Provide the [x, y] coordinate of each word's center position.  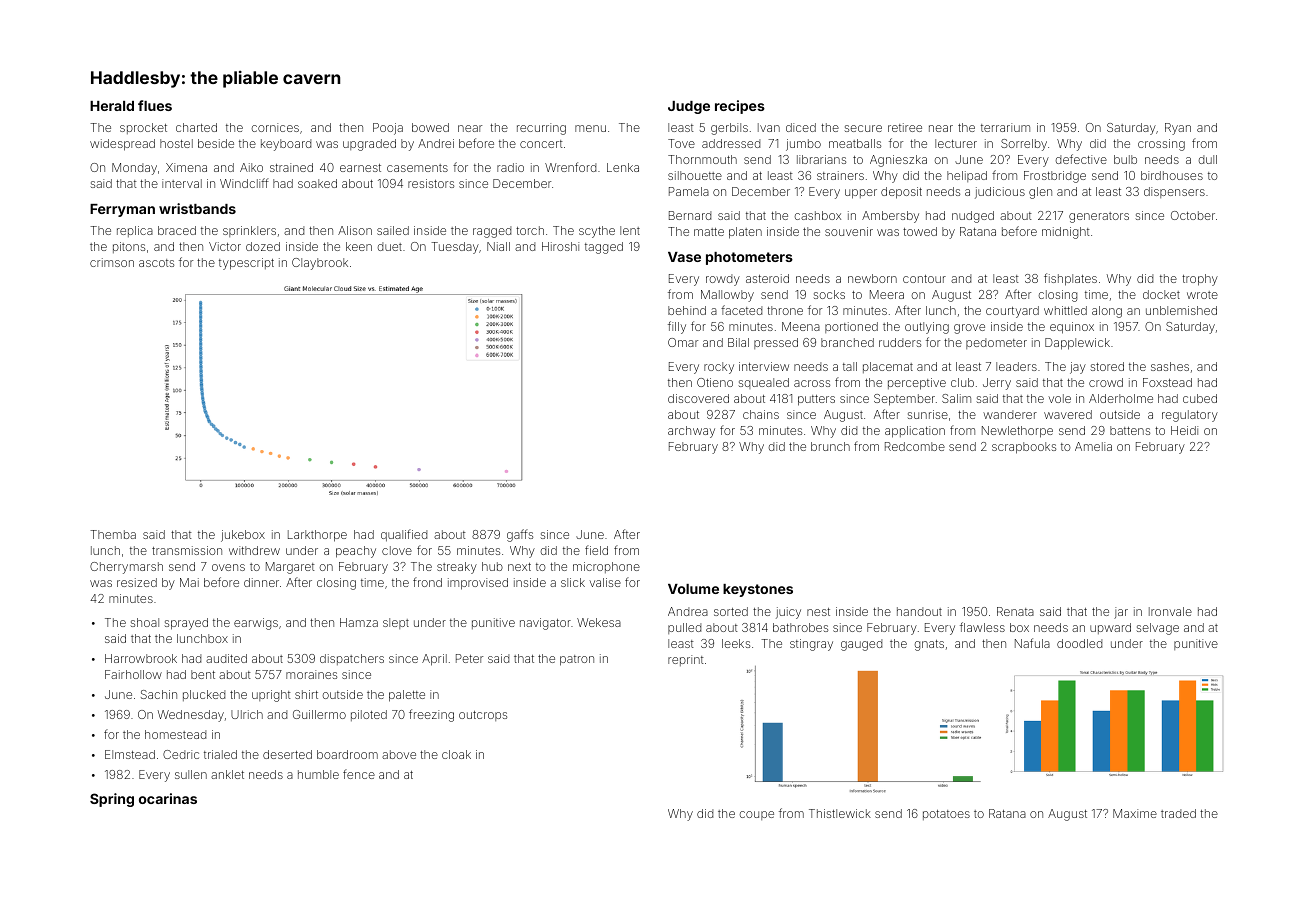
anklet [227, 774]
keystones [758, 590]
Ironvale [1170, 611]
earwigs [256, 624]
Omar [683, 342]
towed [920, 231]
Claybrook [320, 264]
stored [1107, 366]
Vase [684, 257]
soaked [317, 183]
